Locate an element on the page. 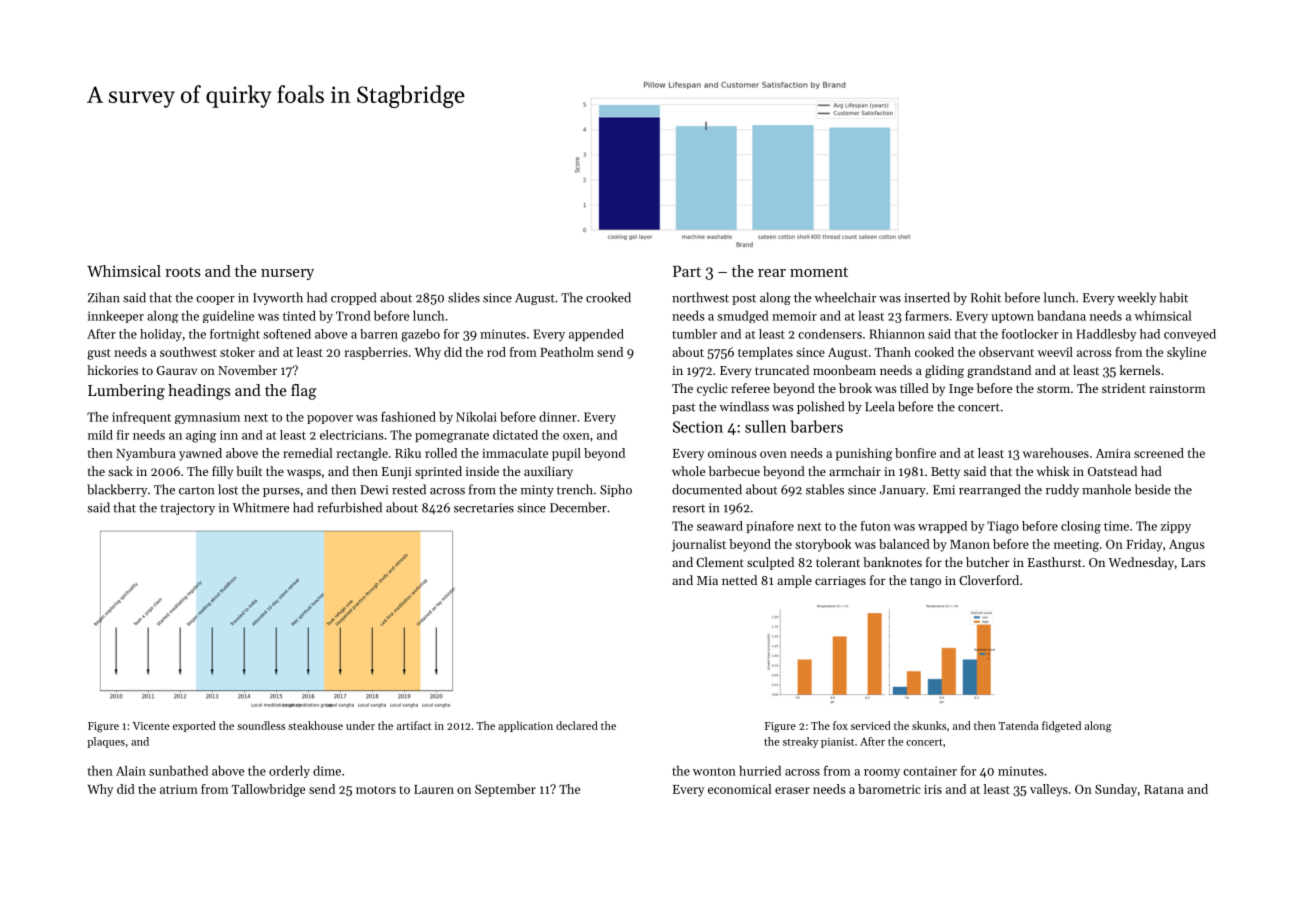 This page has width=1308, height=924. Whitmere is located at coordinates (260, 507).
